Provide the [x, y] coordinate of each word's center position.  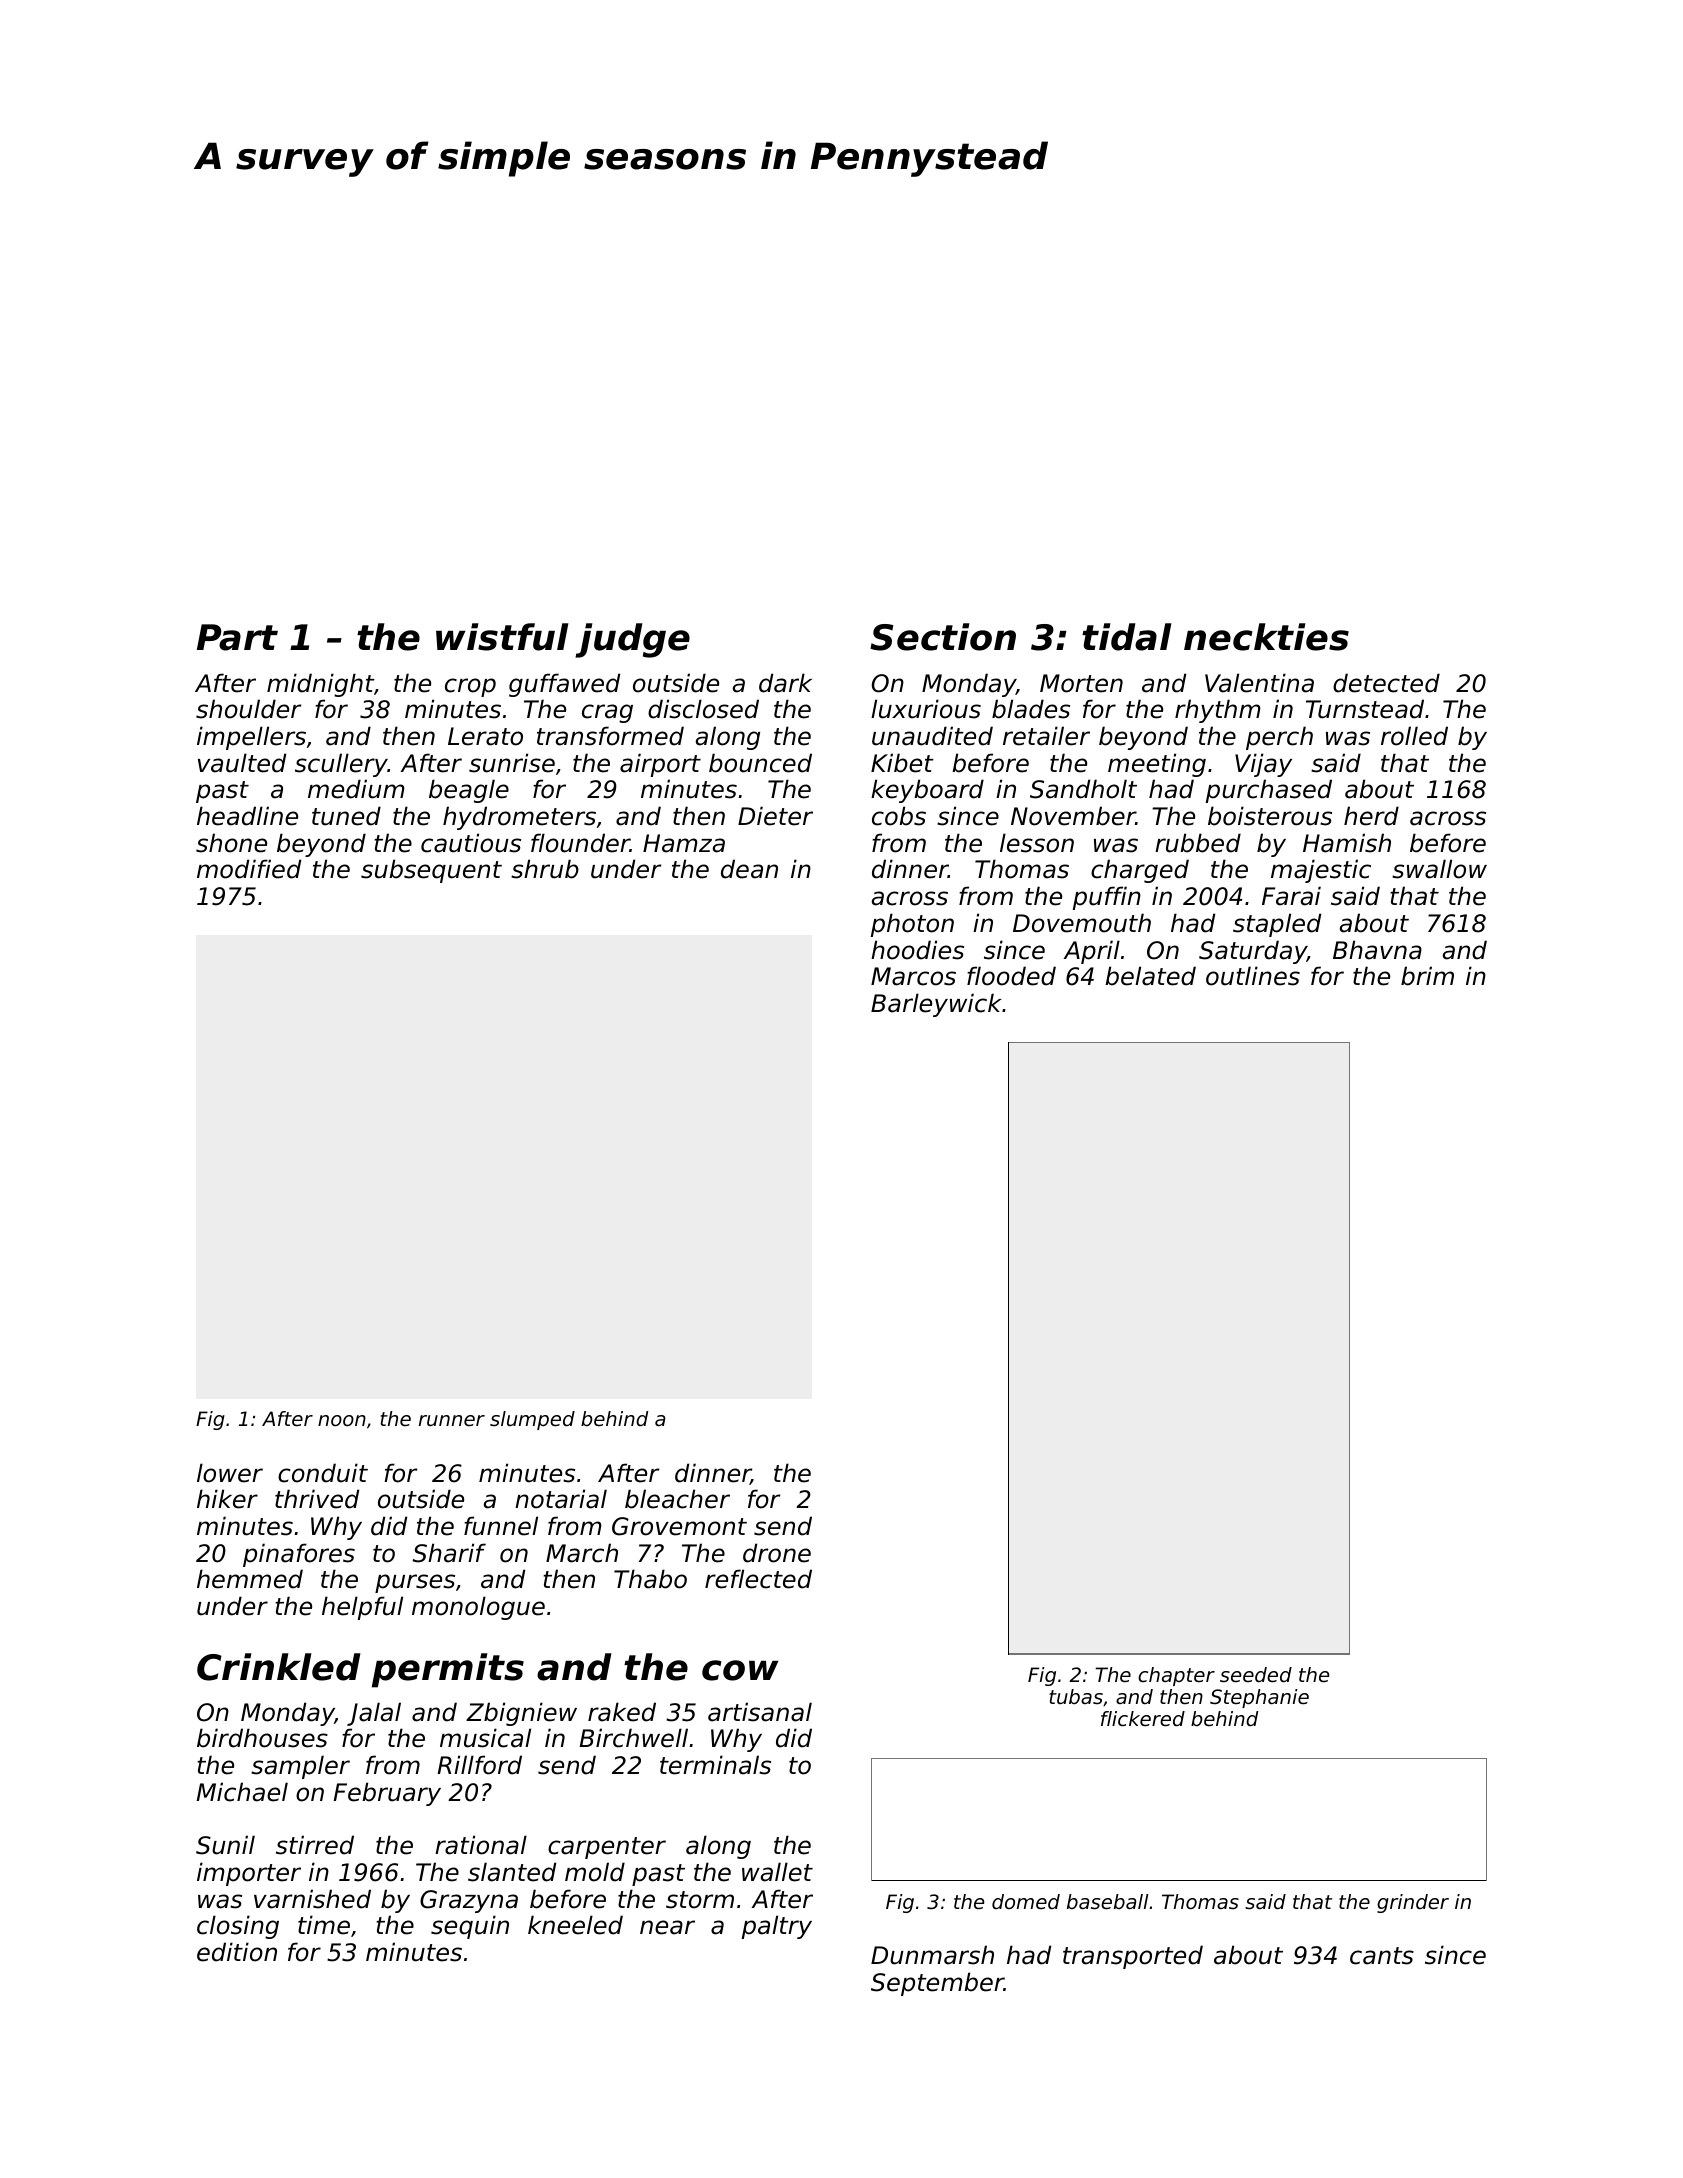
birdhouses [262, 1738]
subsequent [431, 871]
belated [1150, 976]
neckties [1266, 637]
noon [342, 1420]
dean [749, 869]
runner [452, 1420]
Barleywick [936, 1005]
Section [943, 637]
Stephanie [1259, 1698]
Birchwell [633, 1738]
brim [1427, 976]
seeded [1256, 1675]
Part [237, 637]
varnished [312, 1899]
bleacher [677, 1499]
